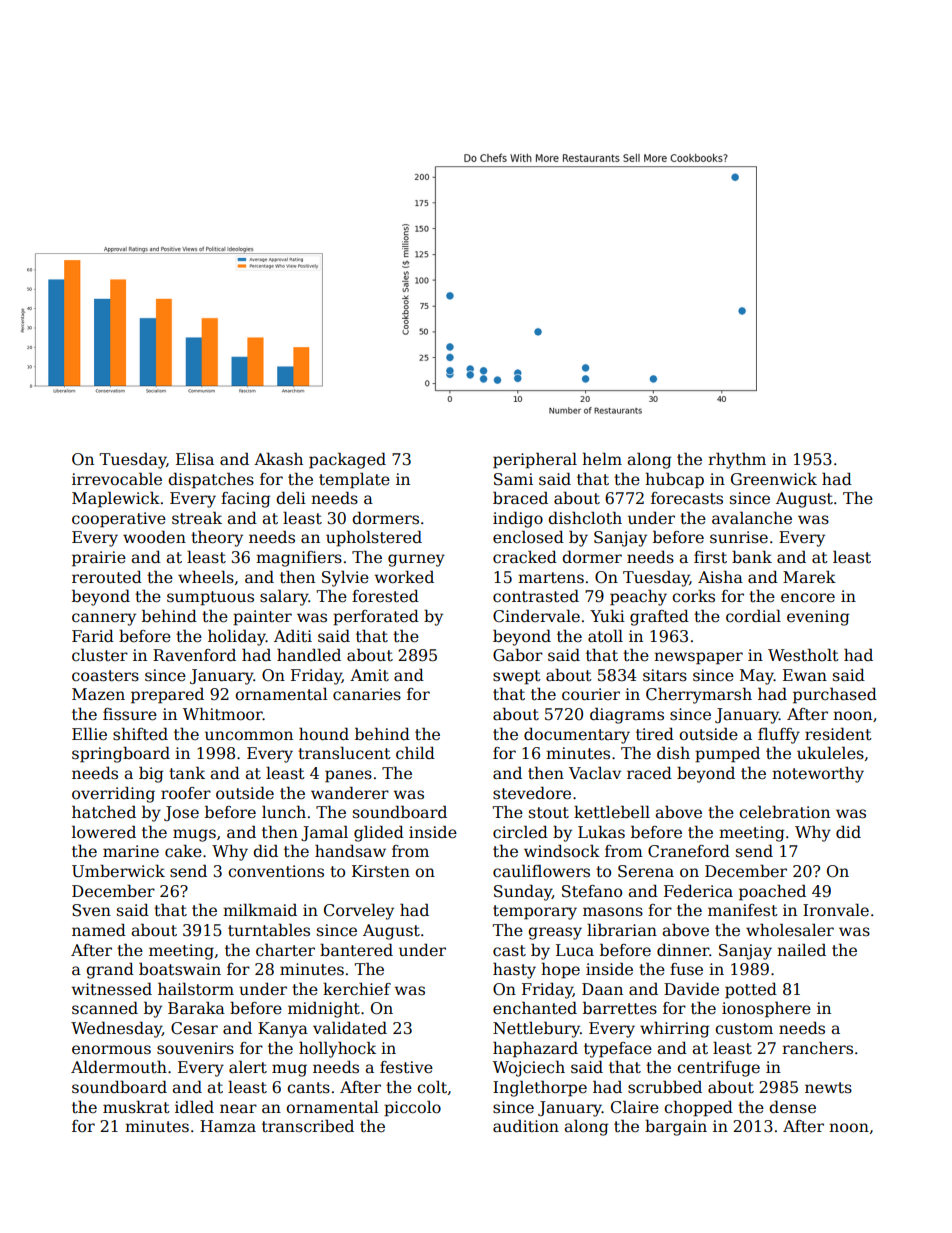 This page has width=952, height=1233. What do you see at coordinates (308, 1125) in the page?
I see `transcribed` at bounding box center [308, 1125].
